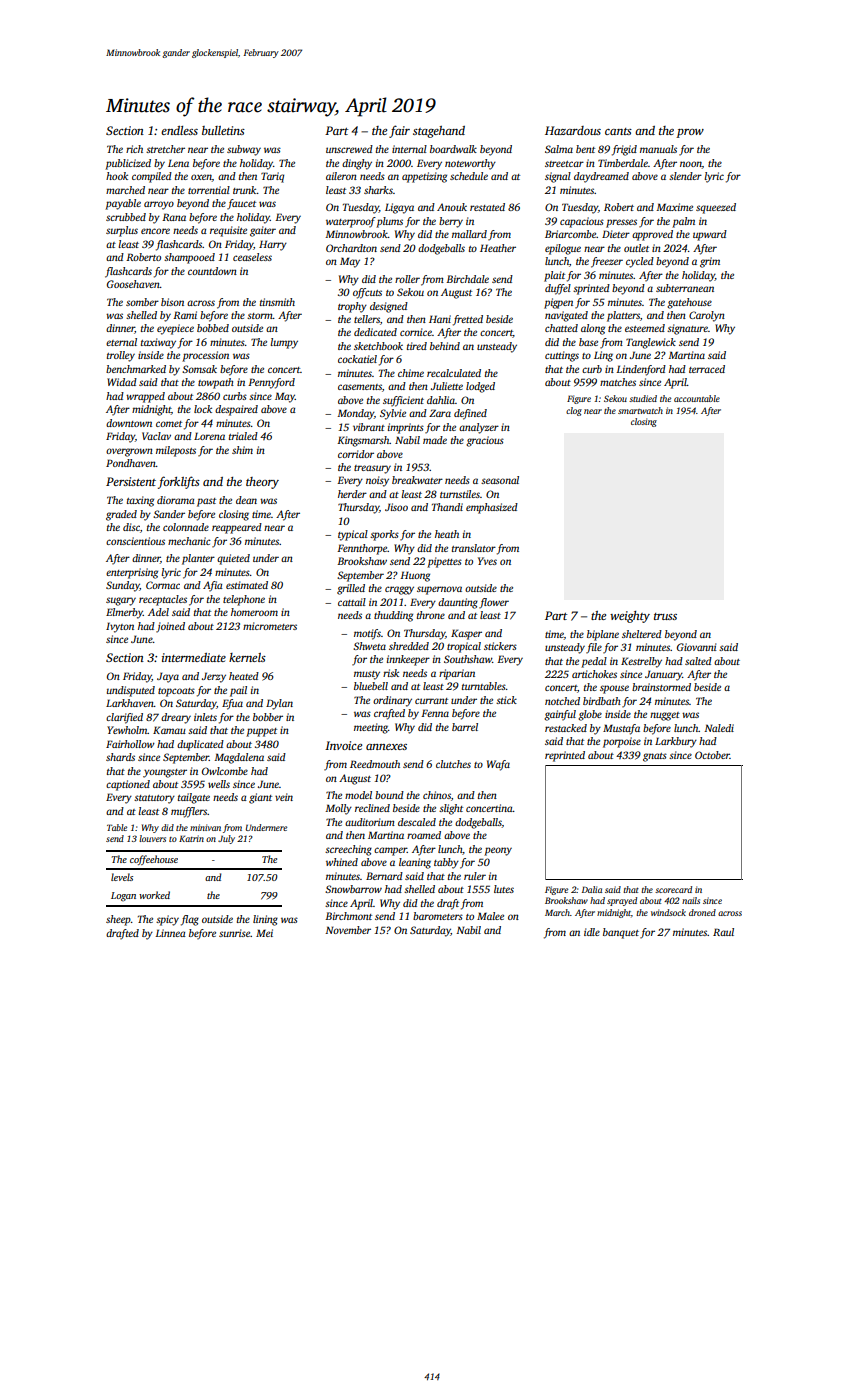 This document has height=1400, width=849. Describe the element at coordinates (492, 508) in the document. I see `emphasized` at that location.
